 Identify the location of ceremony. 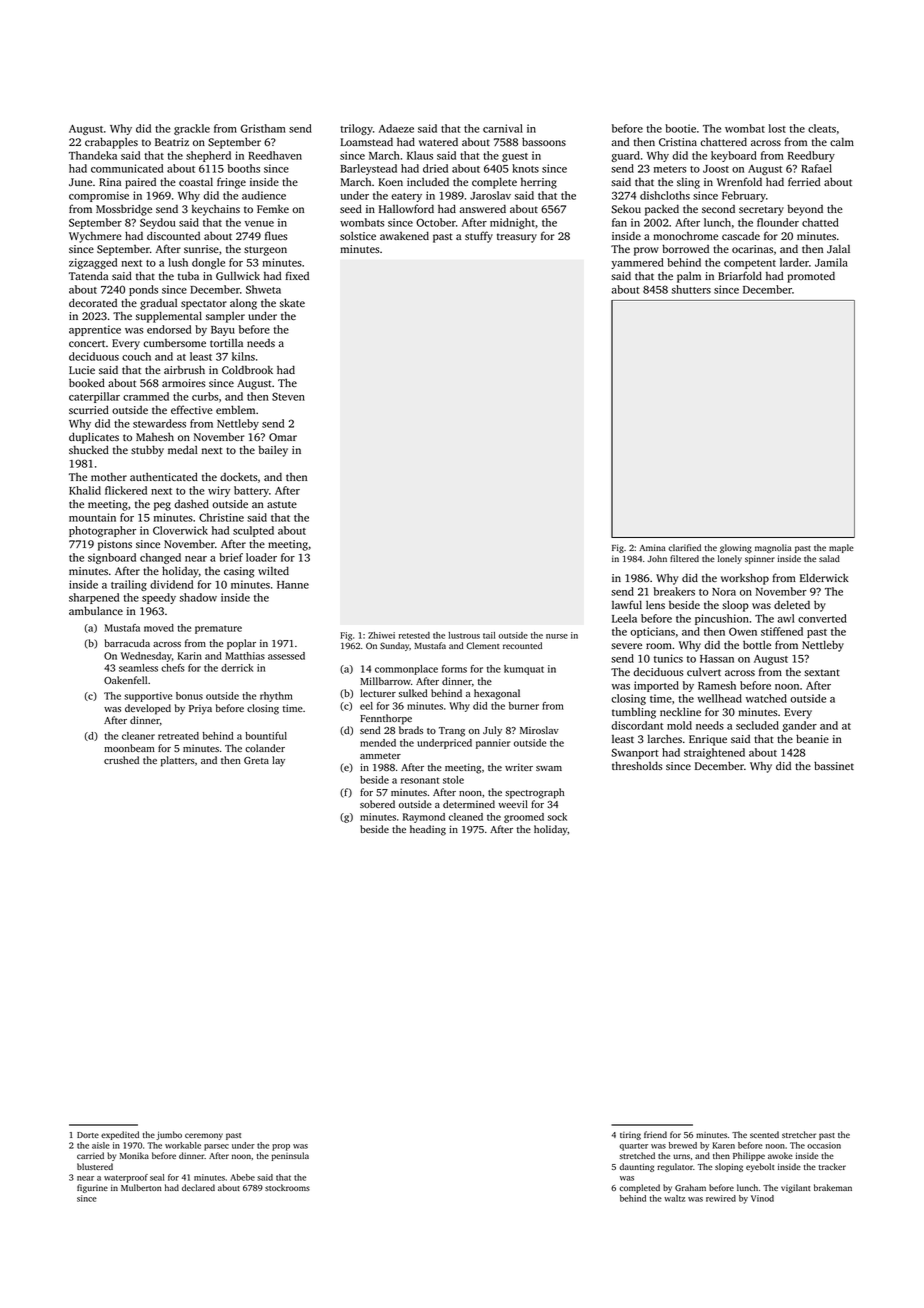
(204, 1136).
